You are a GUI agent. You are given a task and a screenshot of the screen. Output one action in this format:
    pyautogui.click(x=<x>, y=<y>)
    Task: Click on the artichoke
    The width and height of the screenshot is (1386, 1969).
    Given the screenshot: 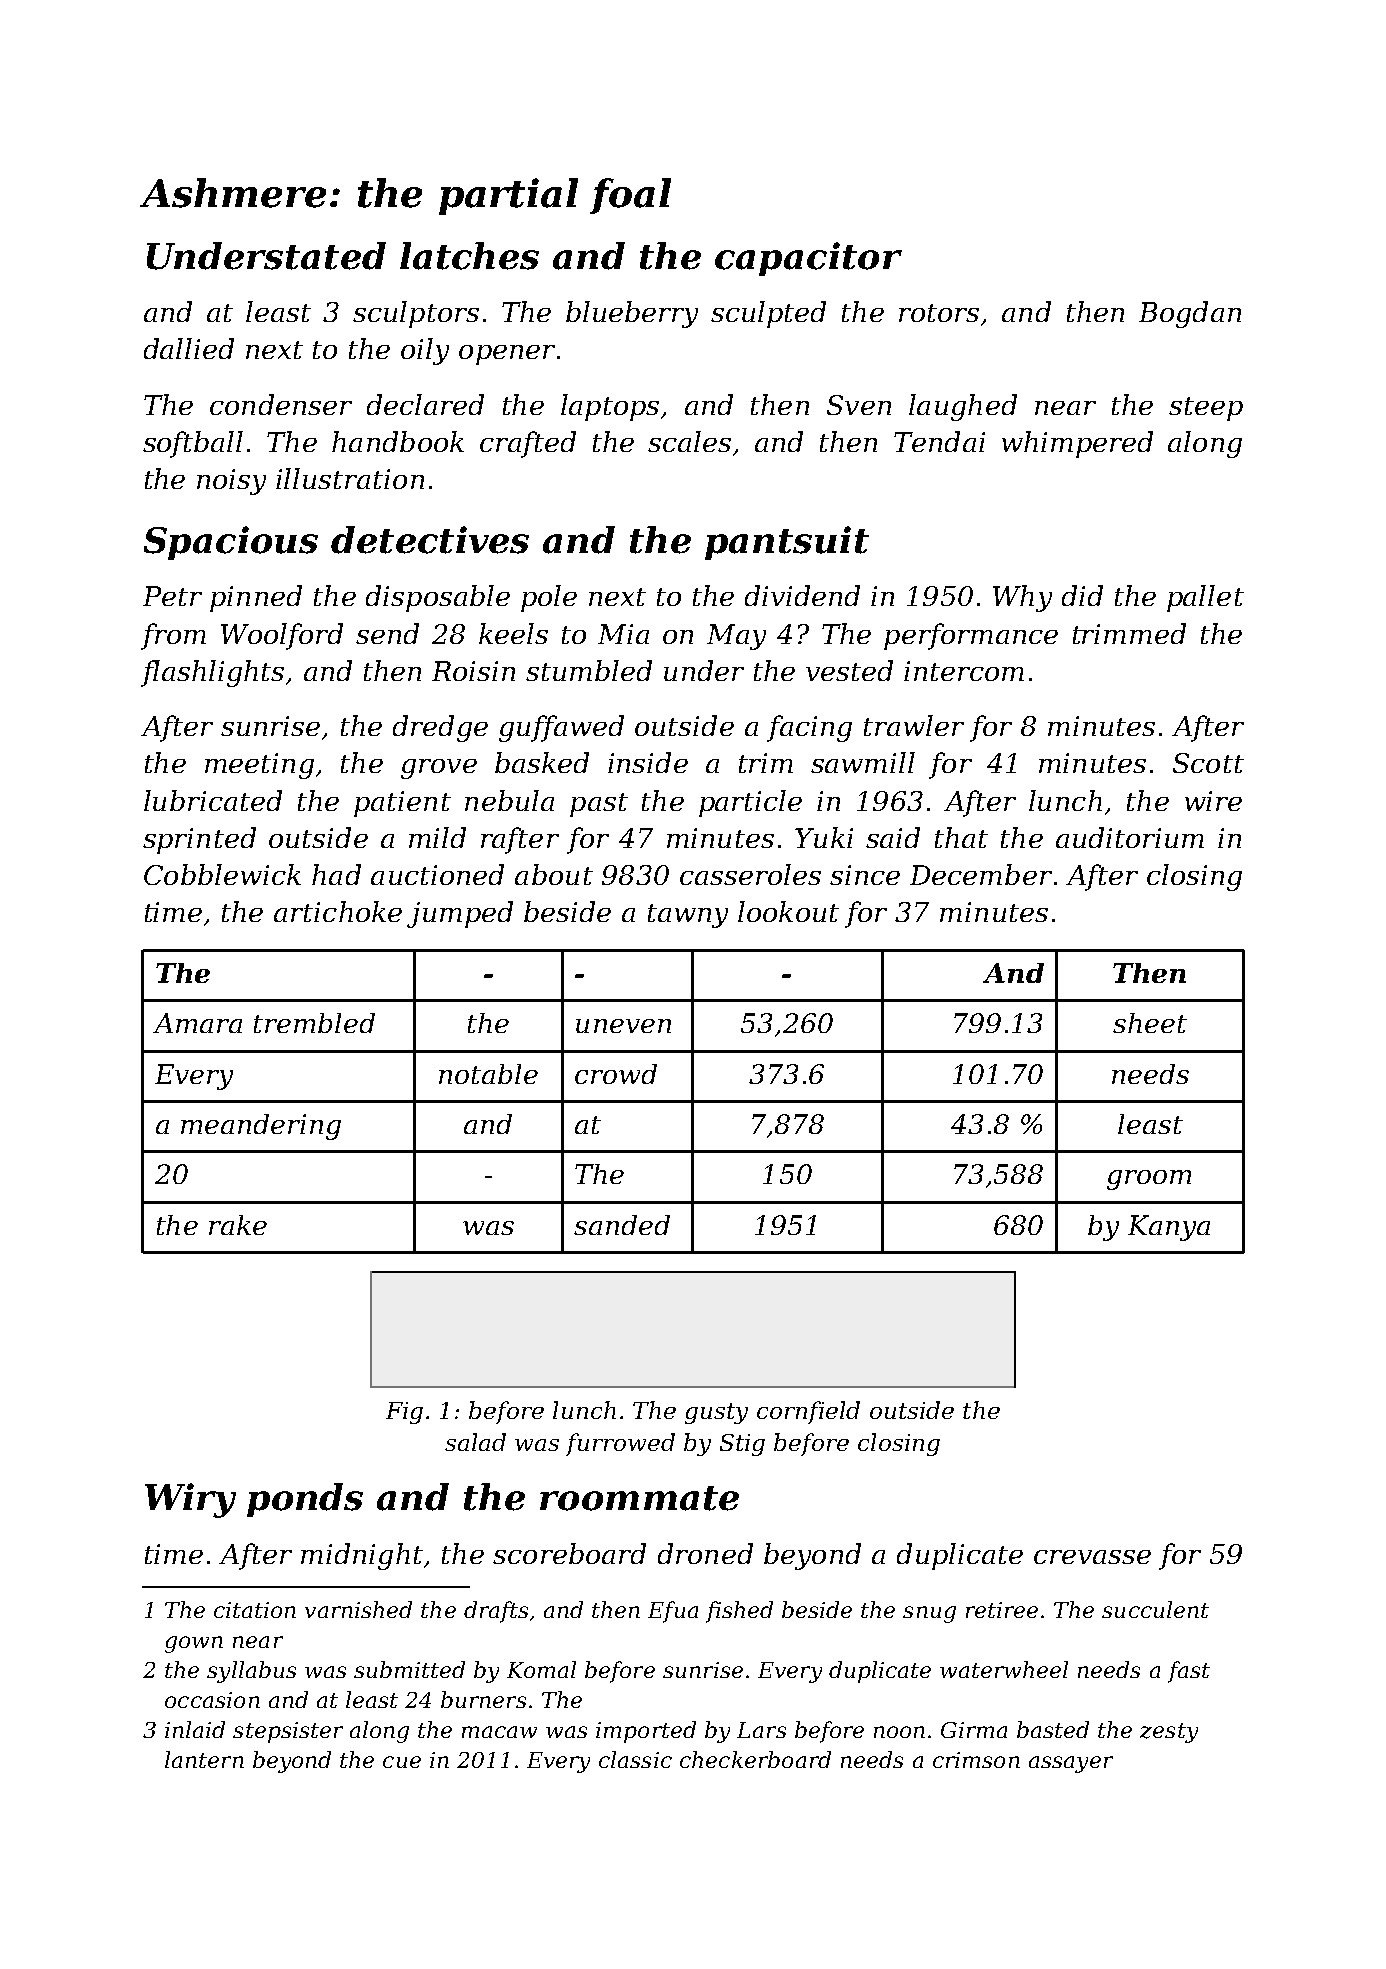 What is the action you would take?
    pyautogui.click(x=338, y=911)
